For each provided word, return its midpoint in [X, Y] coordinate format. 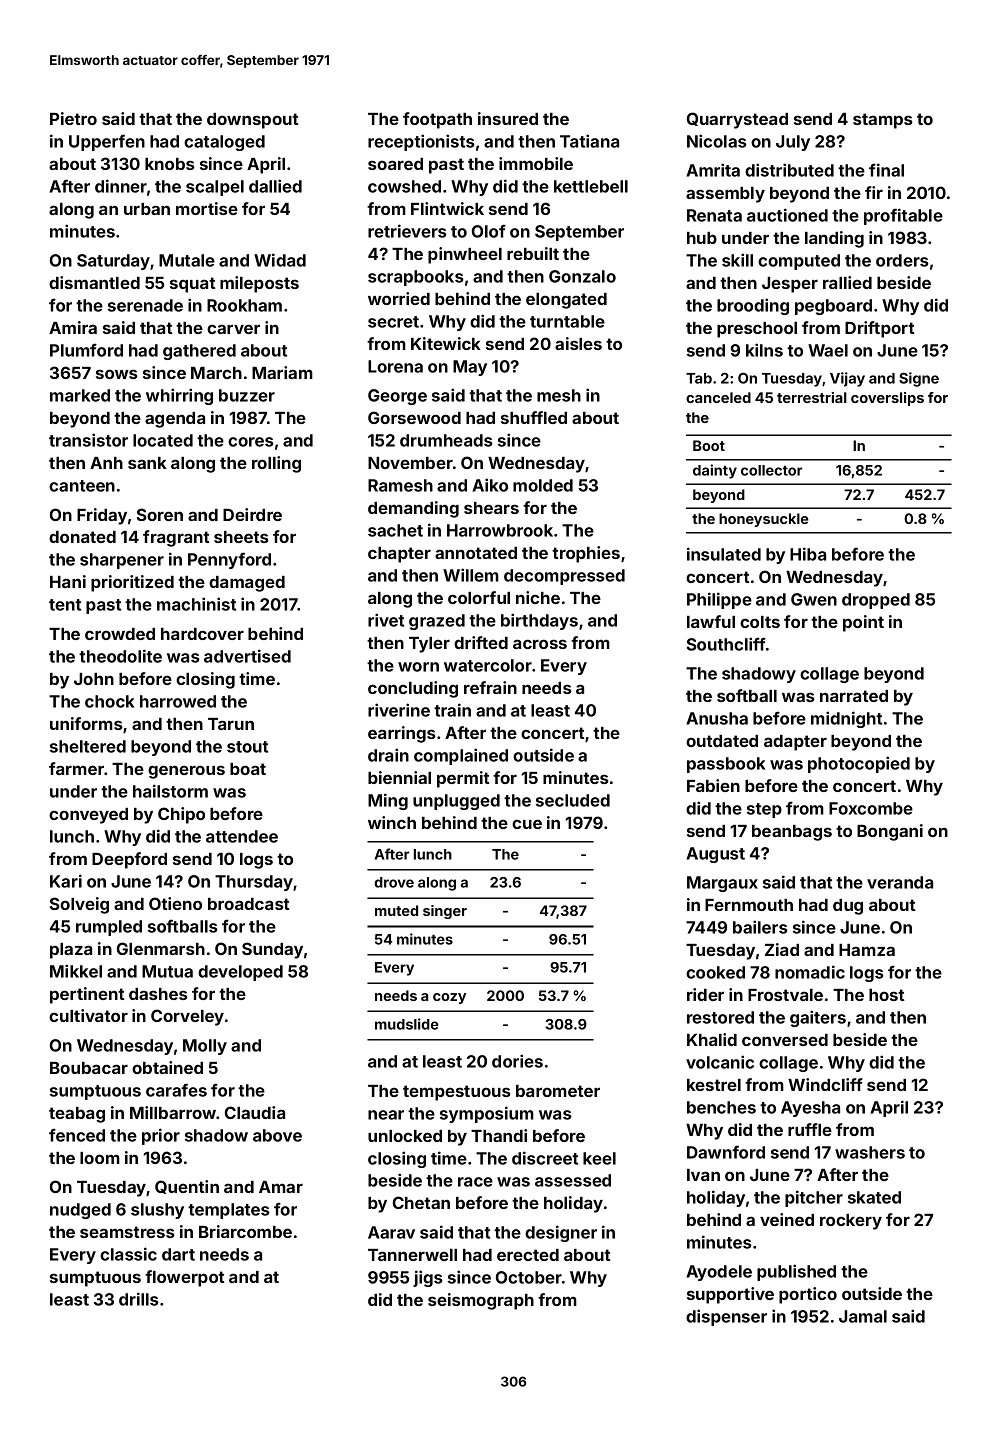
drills [139, 1299]
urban [147, 209]
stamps [882, 121]
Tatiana [589, 141]
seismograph [481, 1301]
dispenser [726, 1317]
